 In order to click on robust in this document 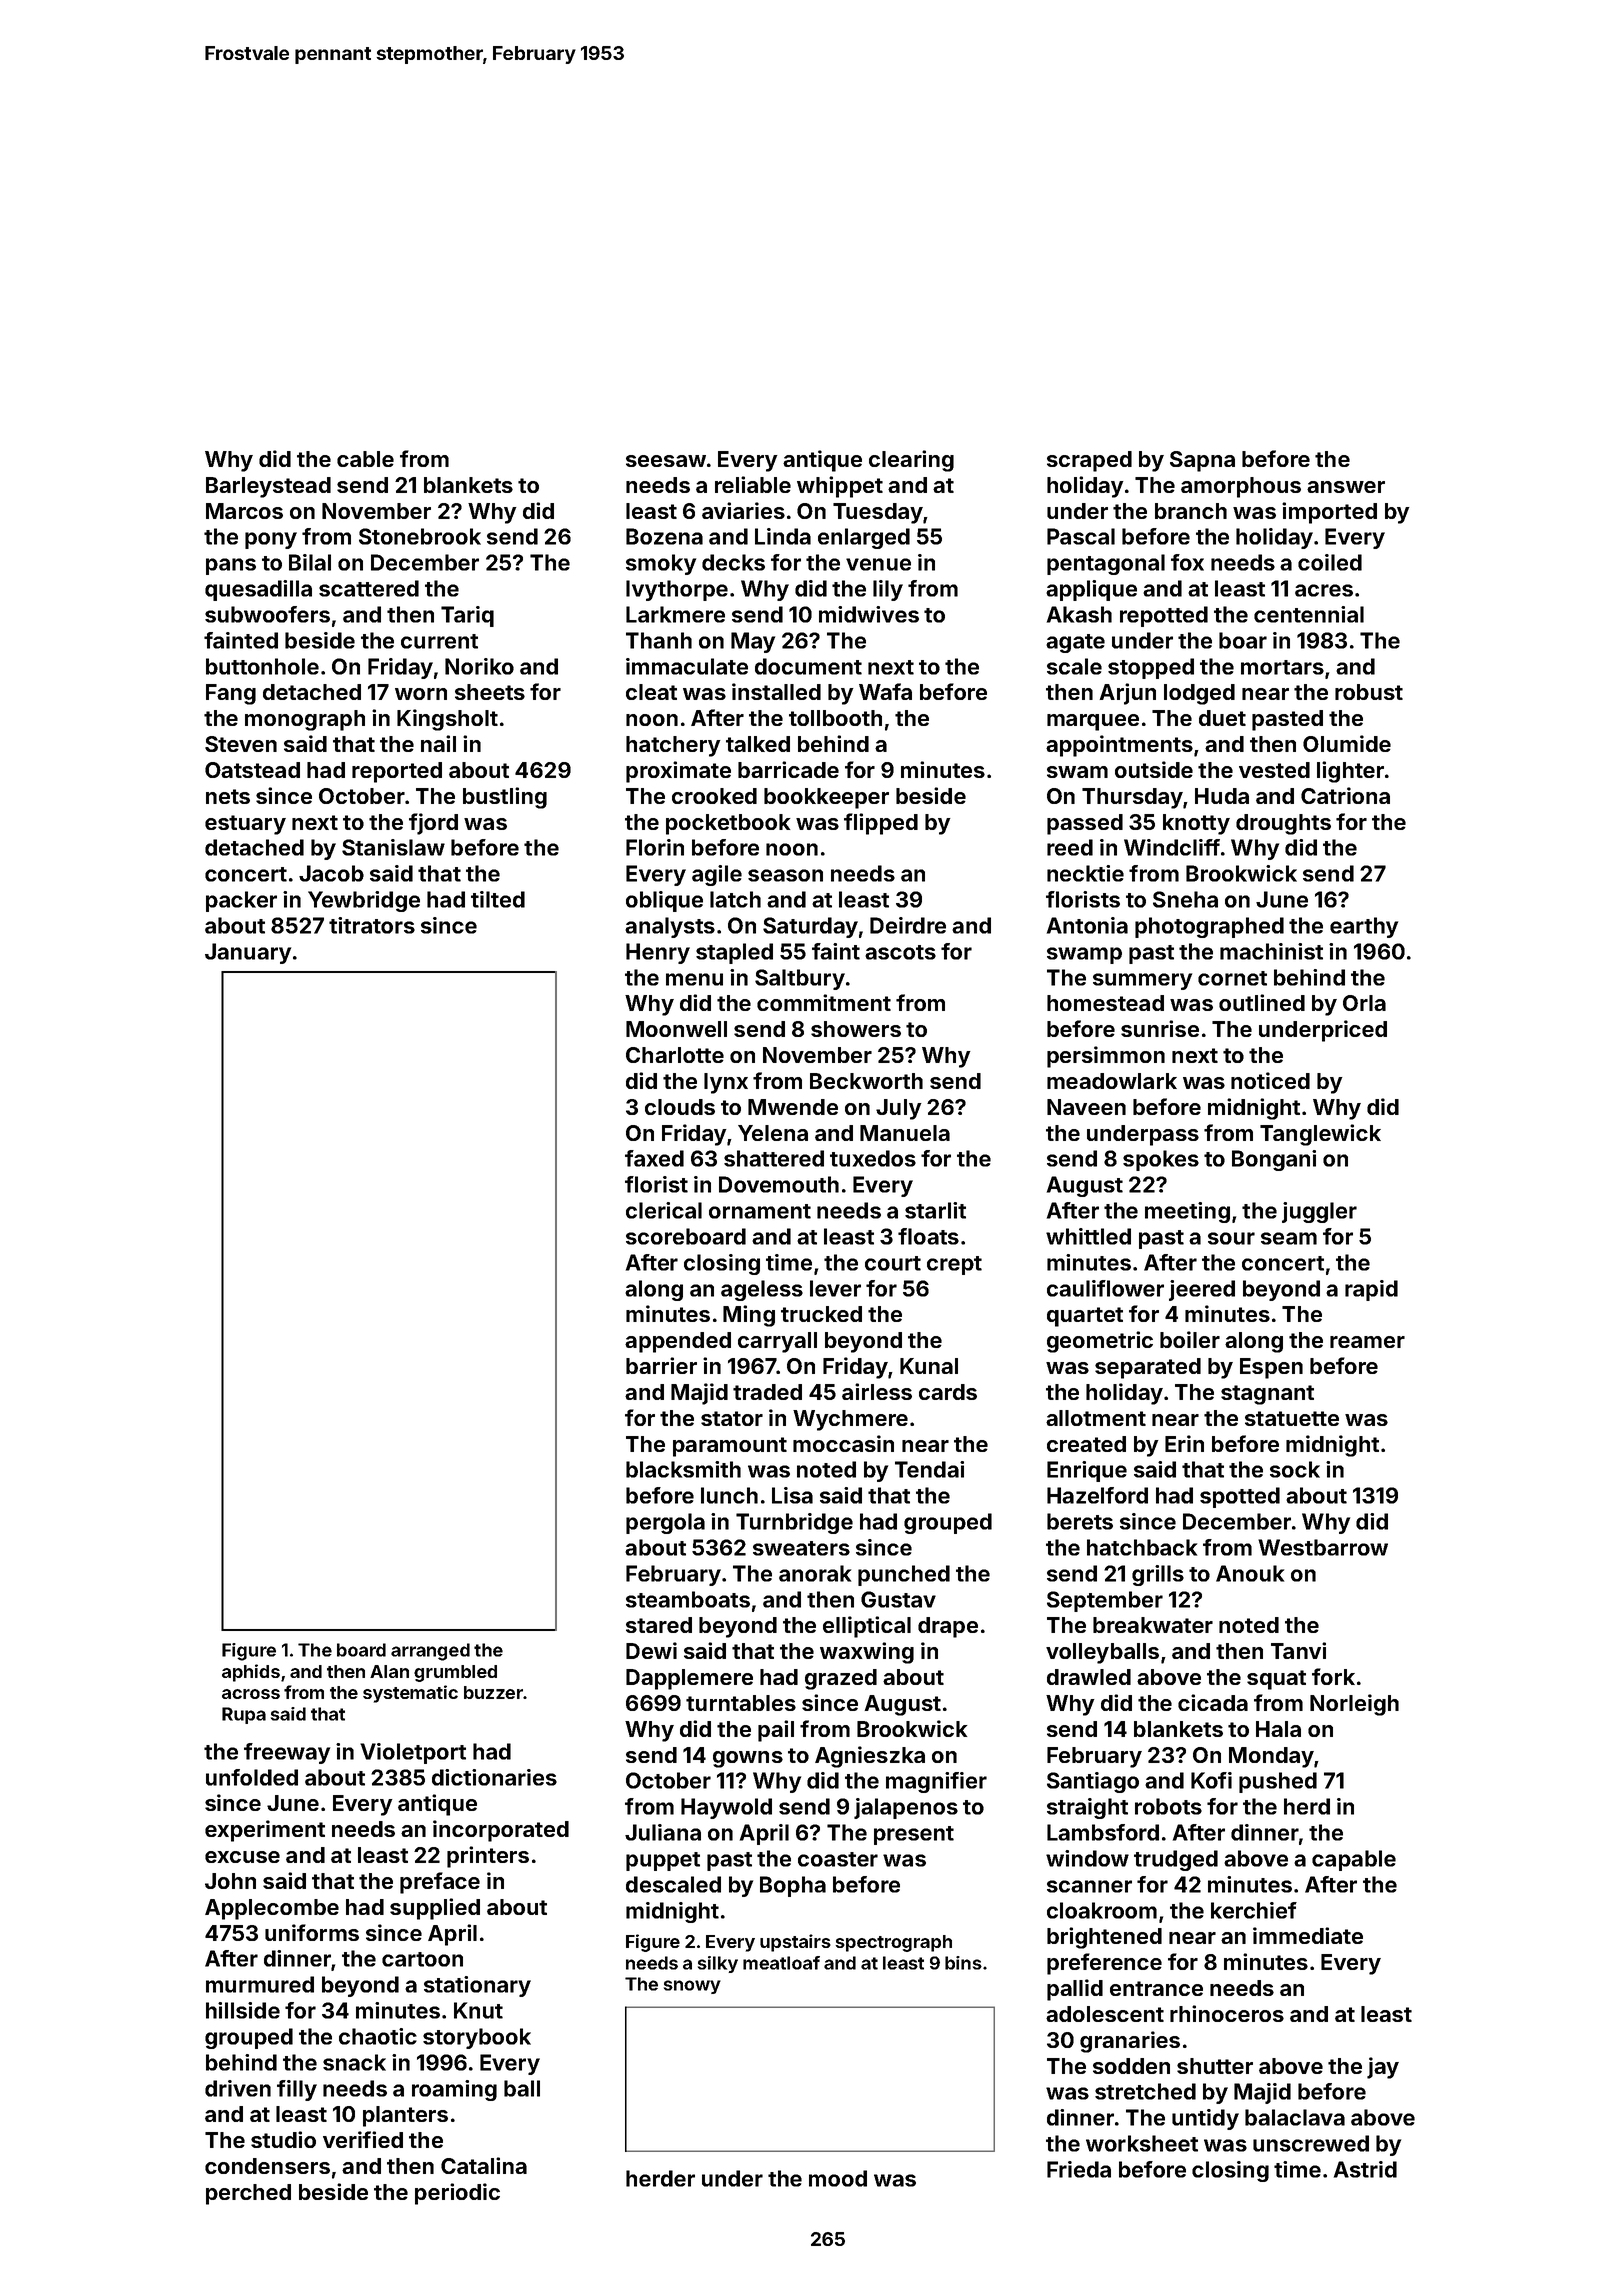, I will do `click(1369, 692)`.
